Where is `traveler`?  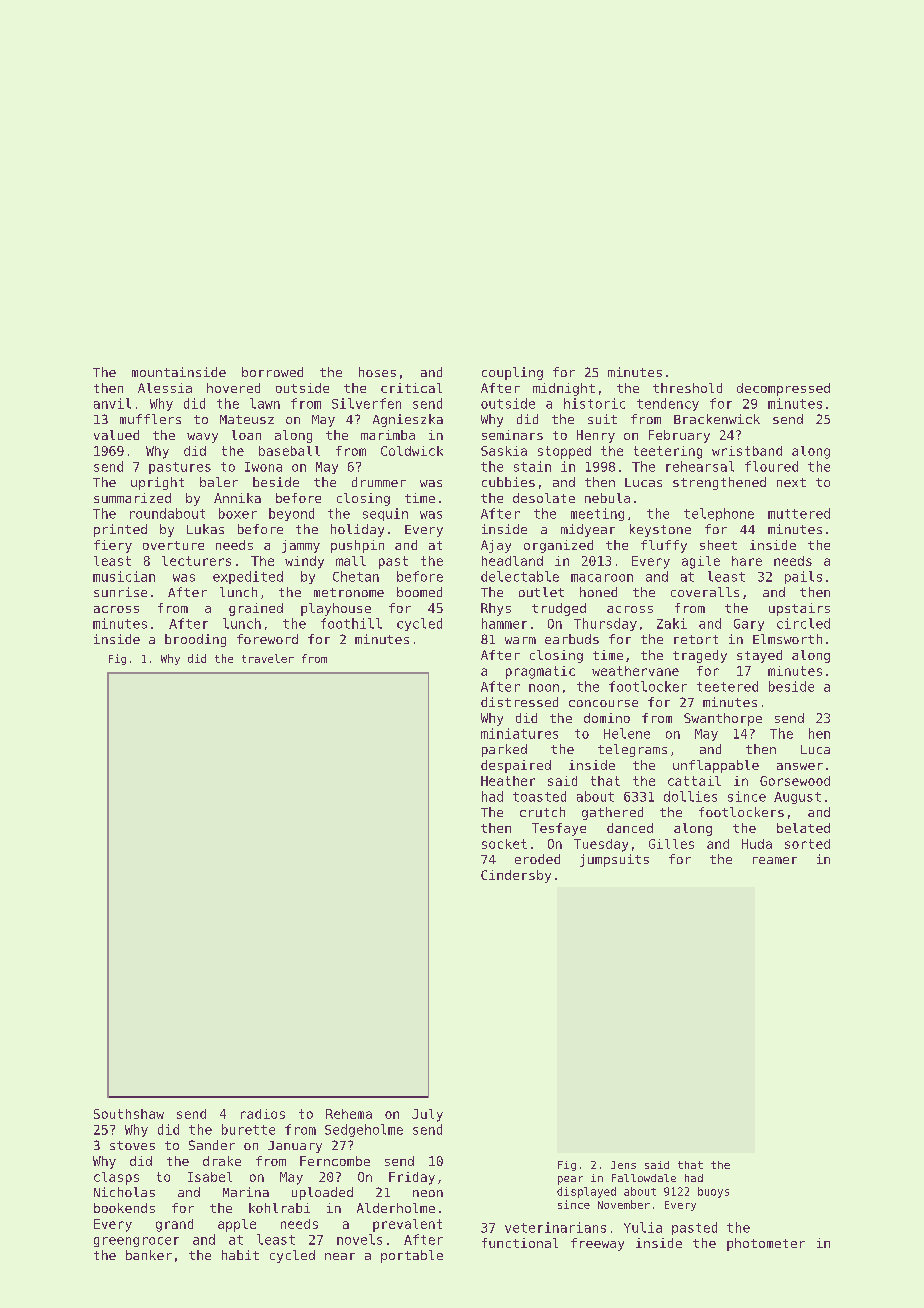
traveler is located at coordinates (268, 658).
